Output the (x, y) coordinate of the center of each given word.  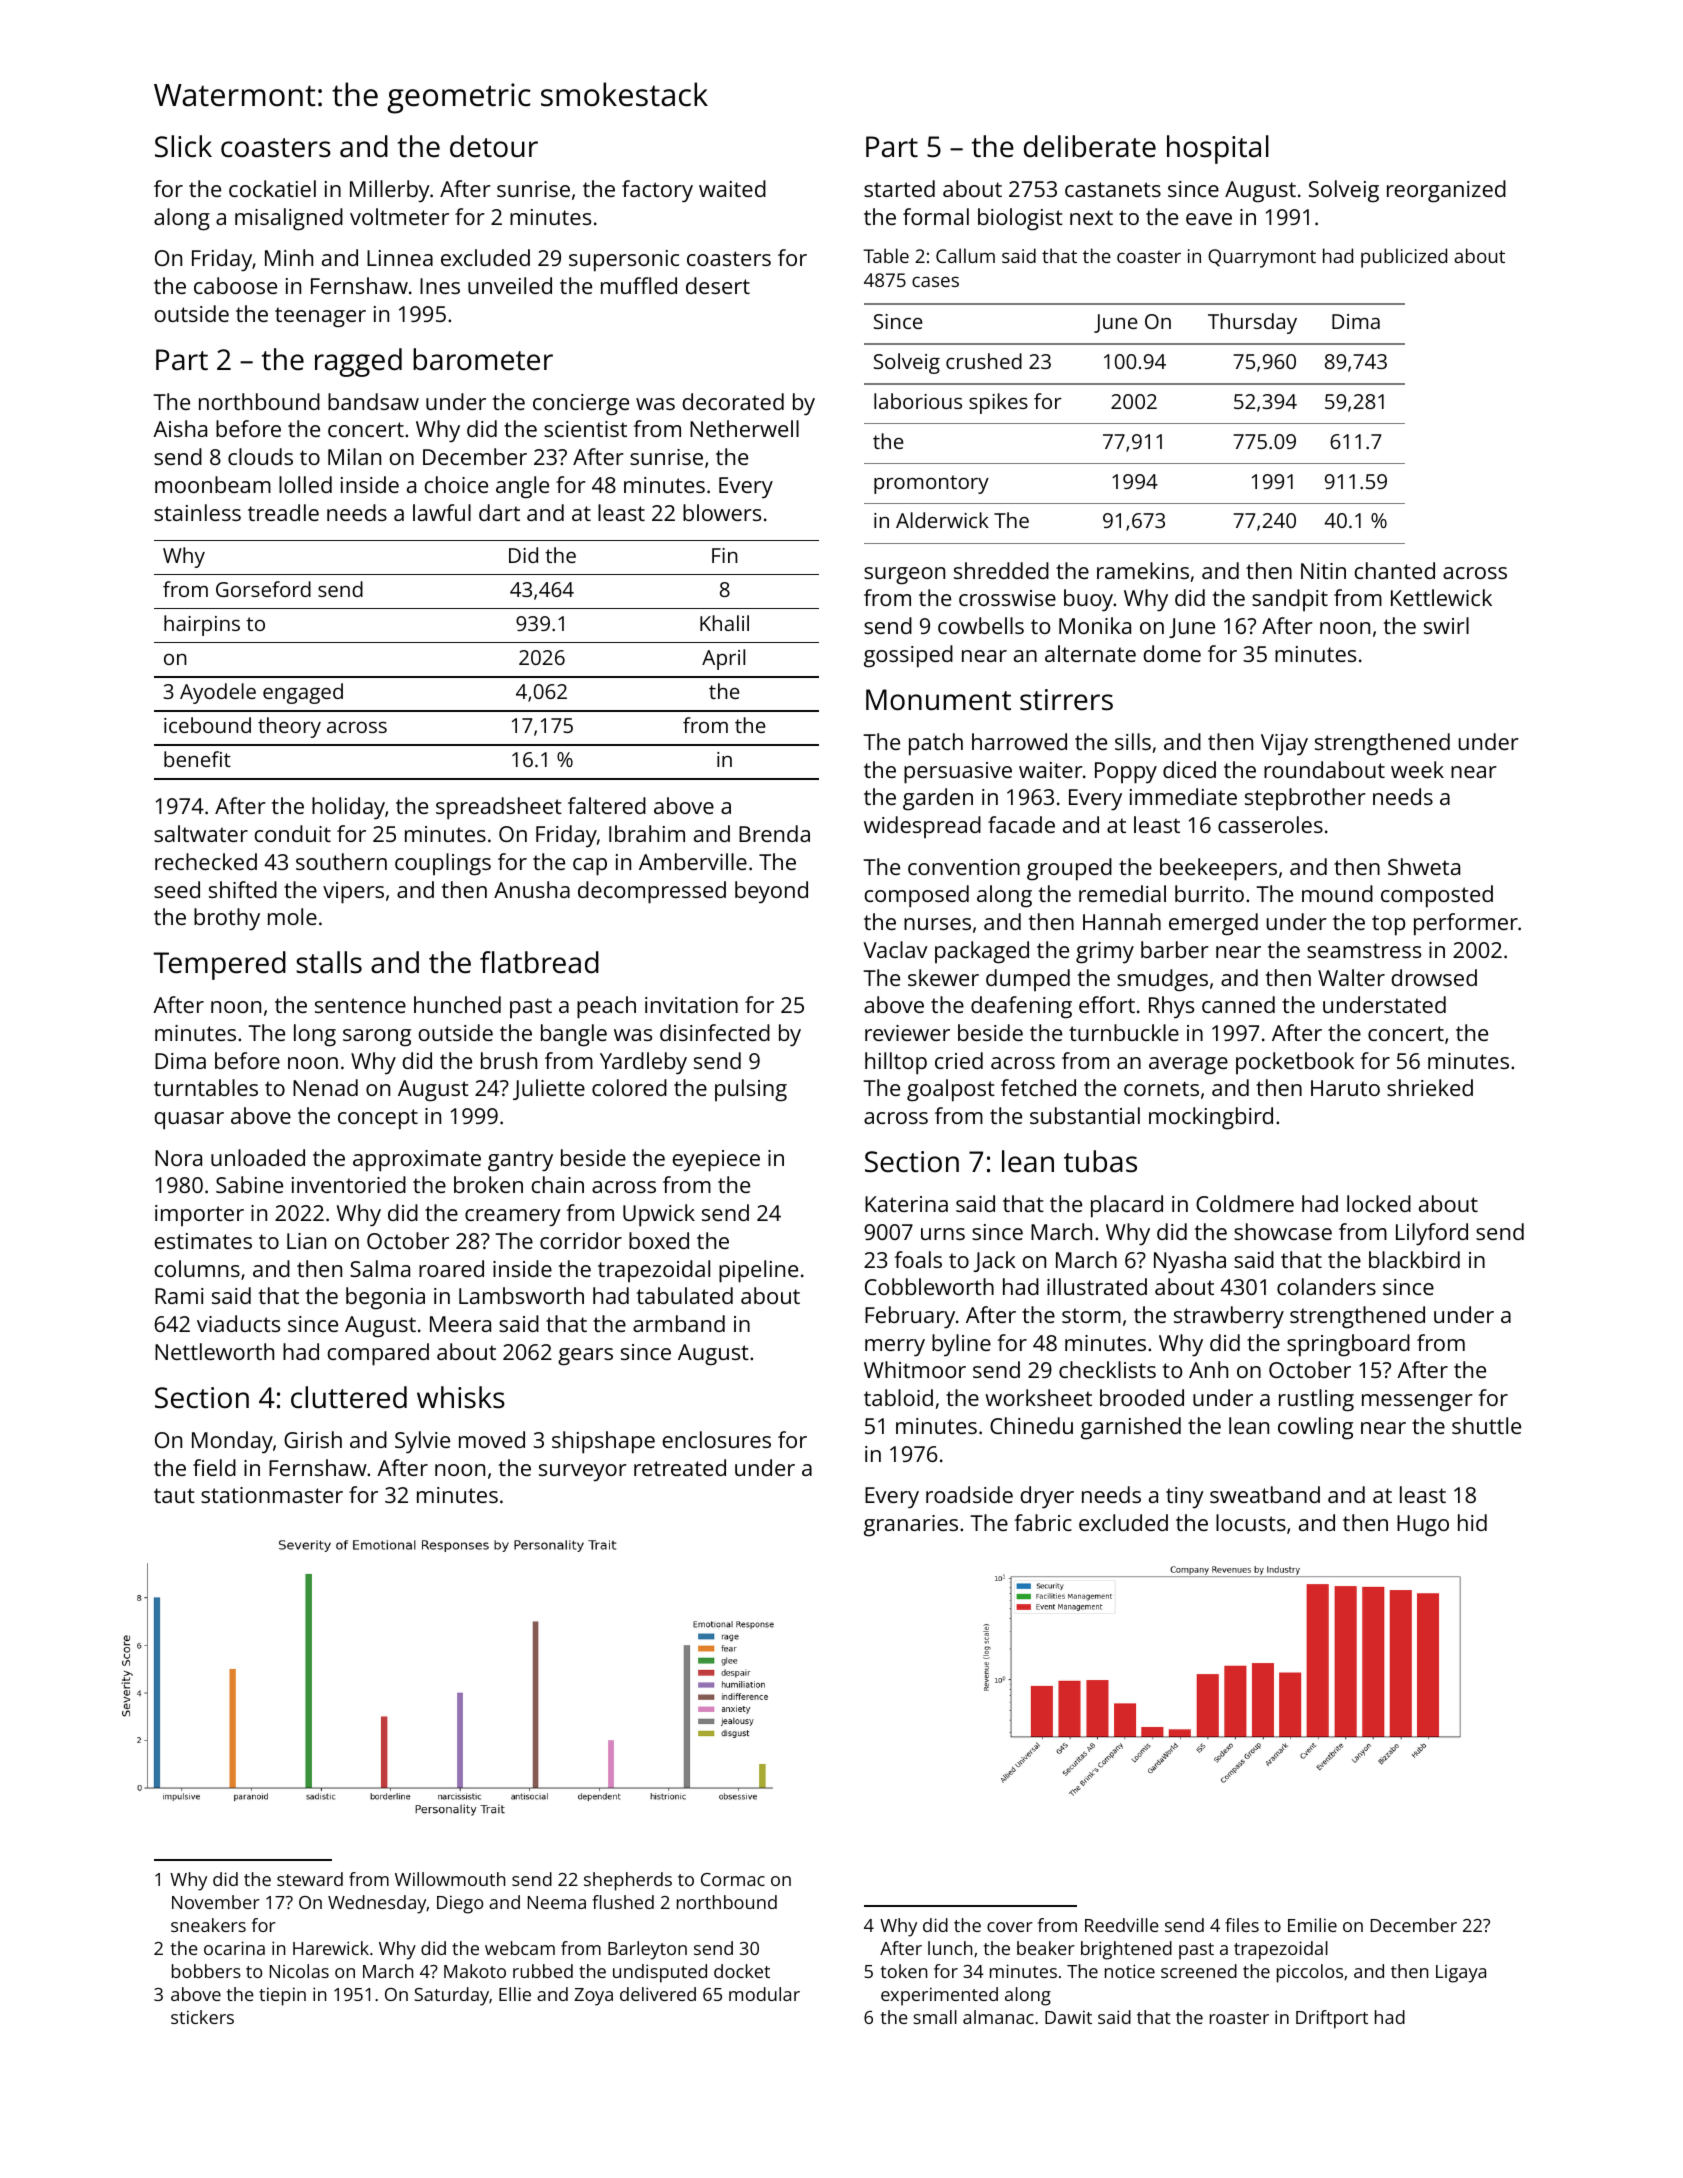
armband (679, 1323)
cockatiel (272, 188)
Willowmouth (450, 1879)
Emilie (1312, 1925)
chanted (1395, 570)
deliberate (1090, 146)
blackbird (1414, 1259)
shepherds (628, 1881)
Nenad (325, 1087)
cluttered (349, 1397)
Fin (725, 555)
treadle (283, 512)
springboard (1348, 1345)
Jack (995, 1261)
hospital (1218, 149)
